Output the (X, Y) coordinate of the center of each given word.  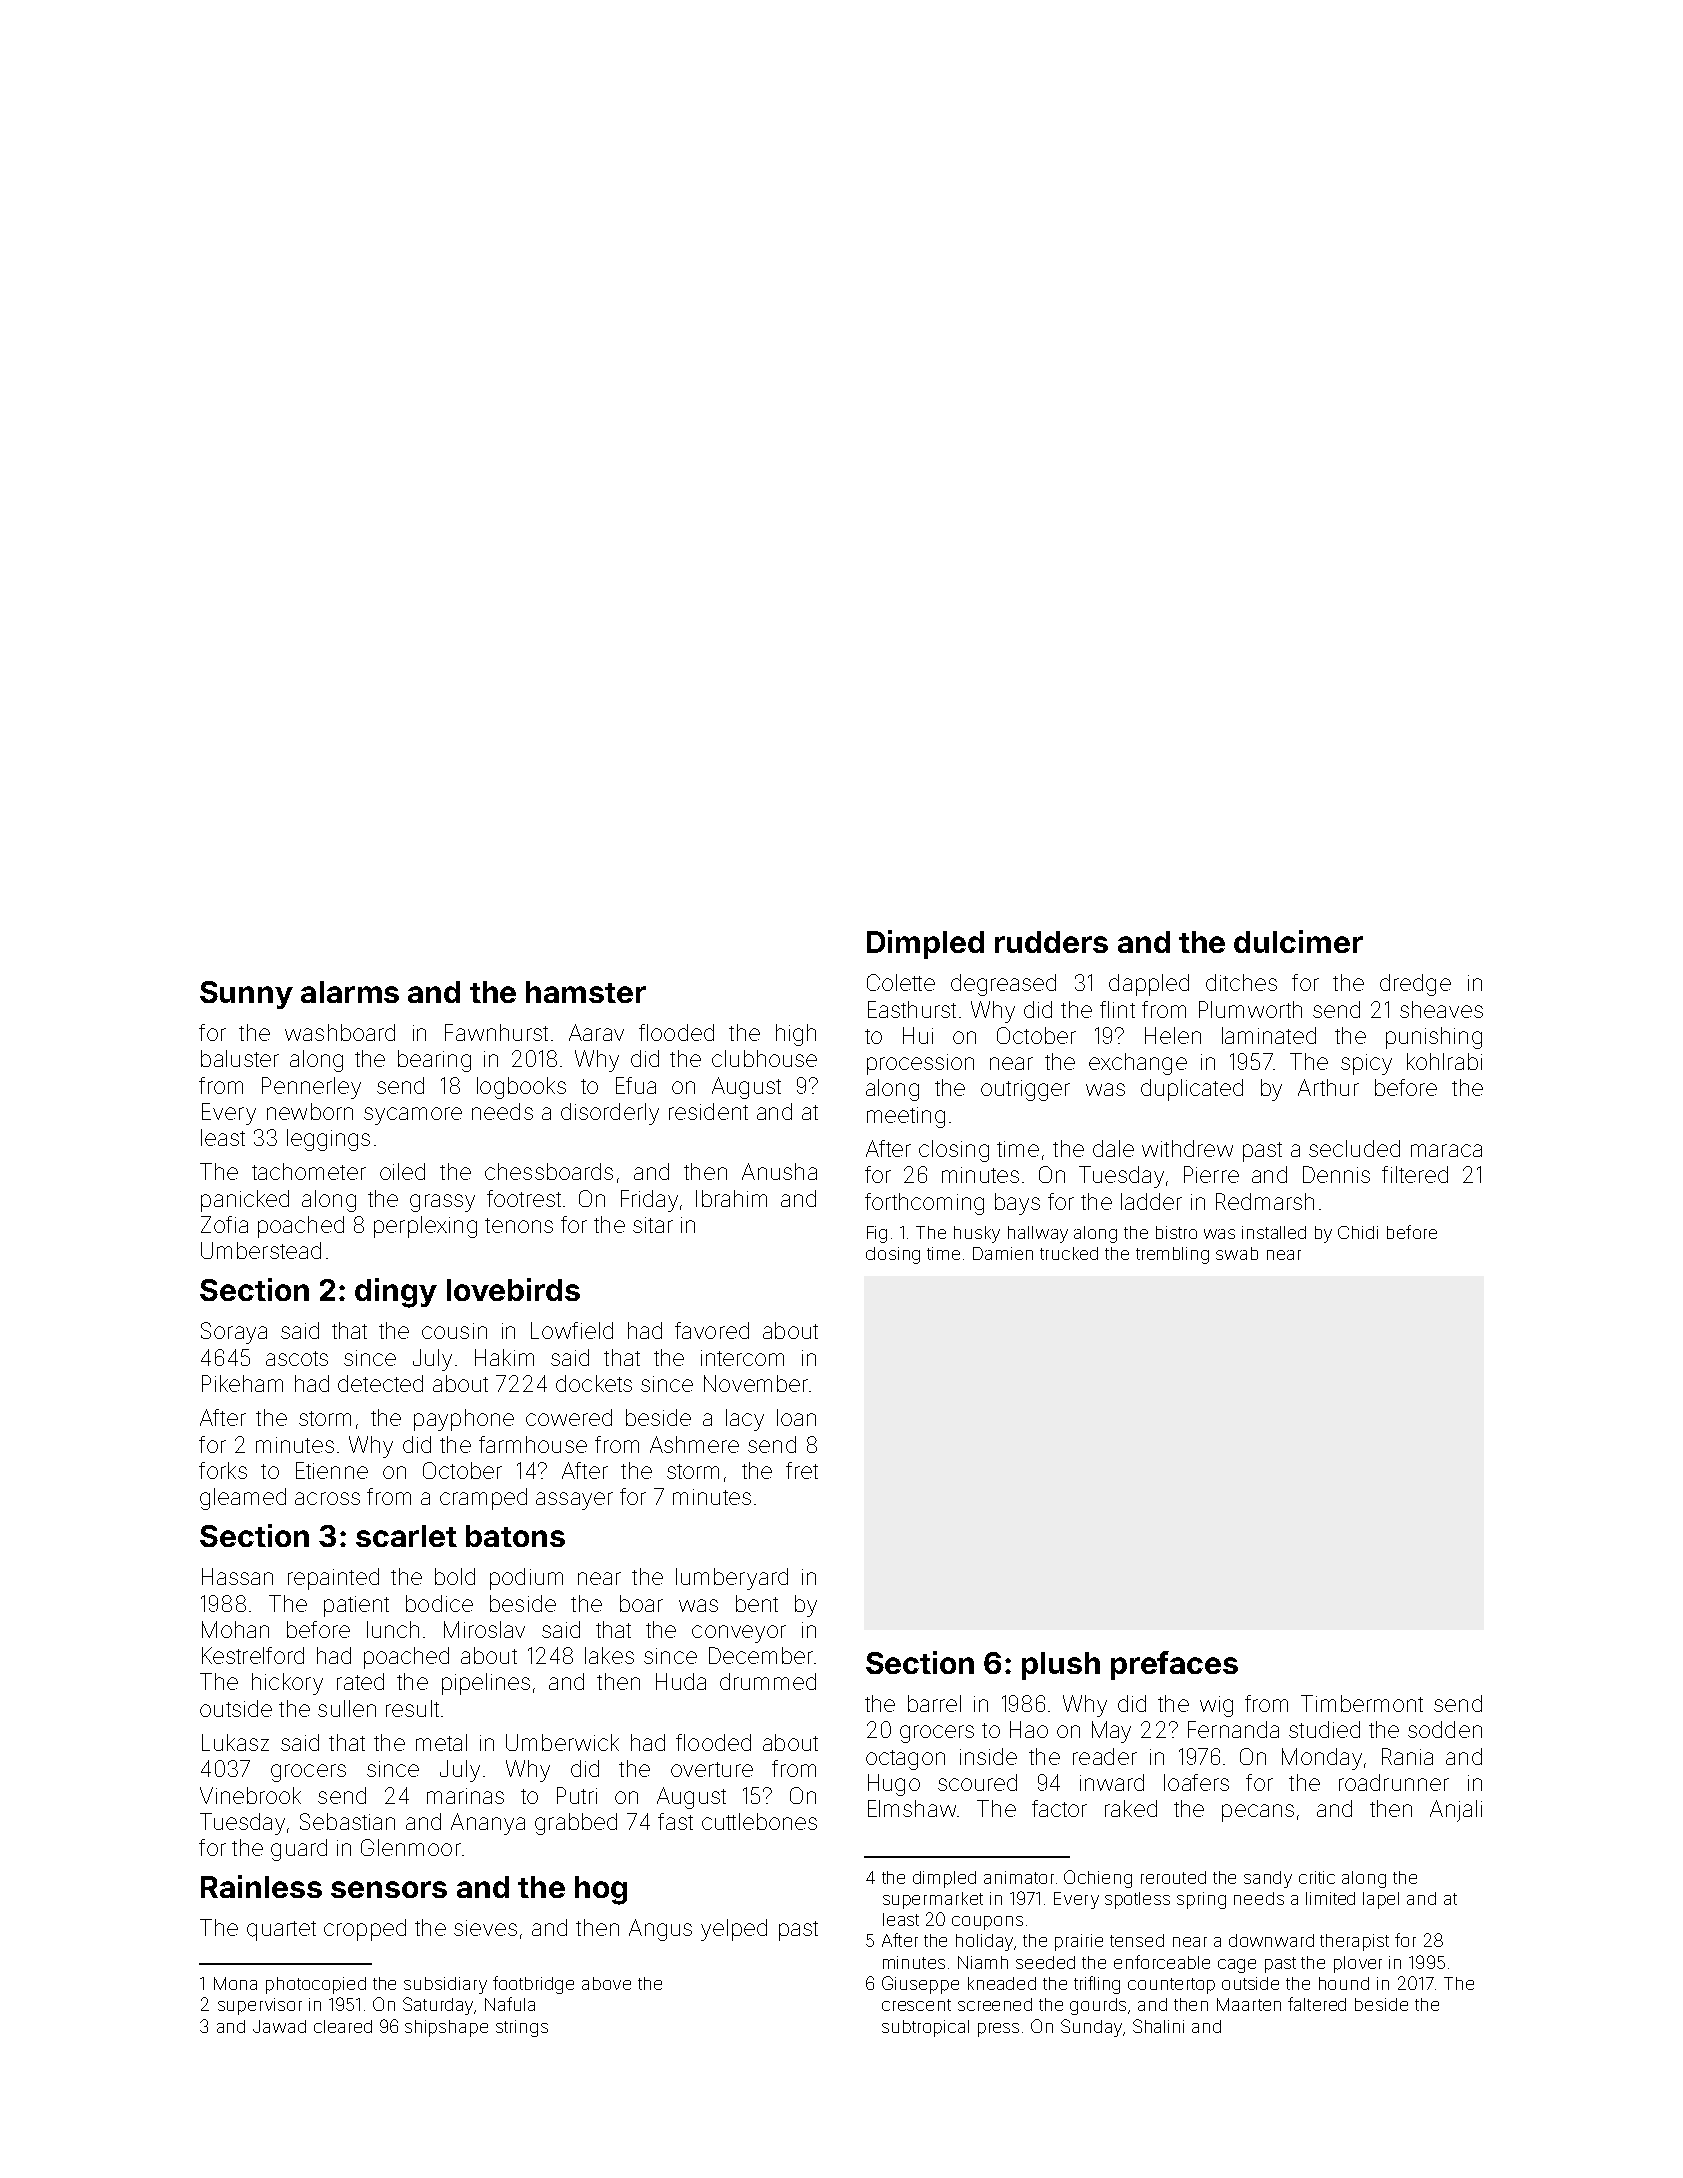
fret (802, 1470)
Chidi (1358, 1232)
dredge (1415, 985)
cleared (343, 2026)
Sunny (246, 995)
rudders (1051, 942)
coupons (987, 1923)
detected (380, 1383)
